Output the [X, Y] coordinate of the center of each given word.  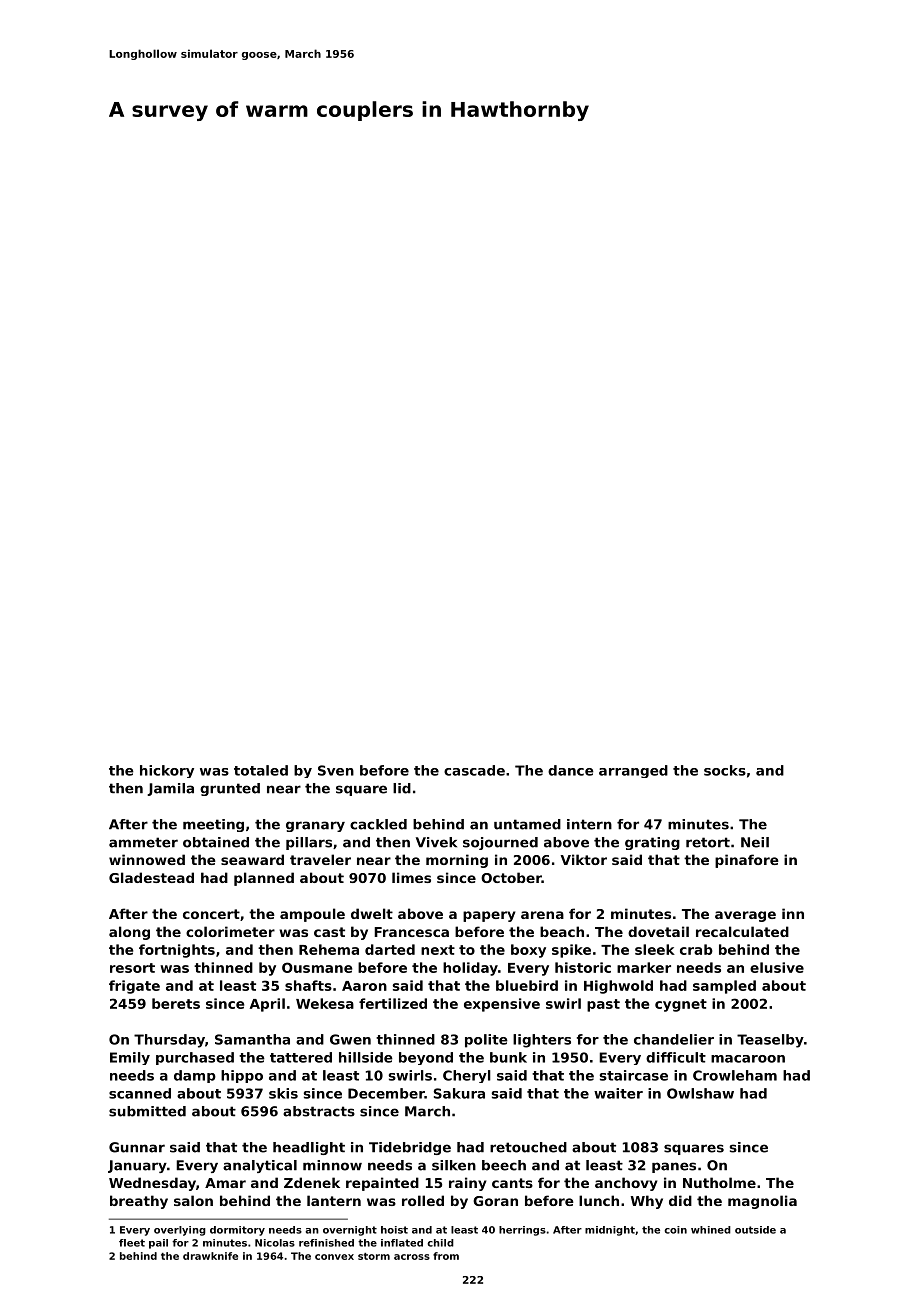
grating [652, 843]
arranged [633, 771]
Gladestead [151, 877]
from [446, 1256]
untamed [527, 824]
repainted [382, 1184]
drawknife [210, 1256]
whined [711, 1230]
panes [674, 1167]
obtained [216, 842]
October [511, 877]
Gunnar [137, 1147]
